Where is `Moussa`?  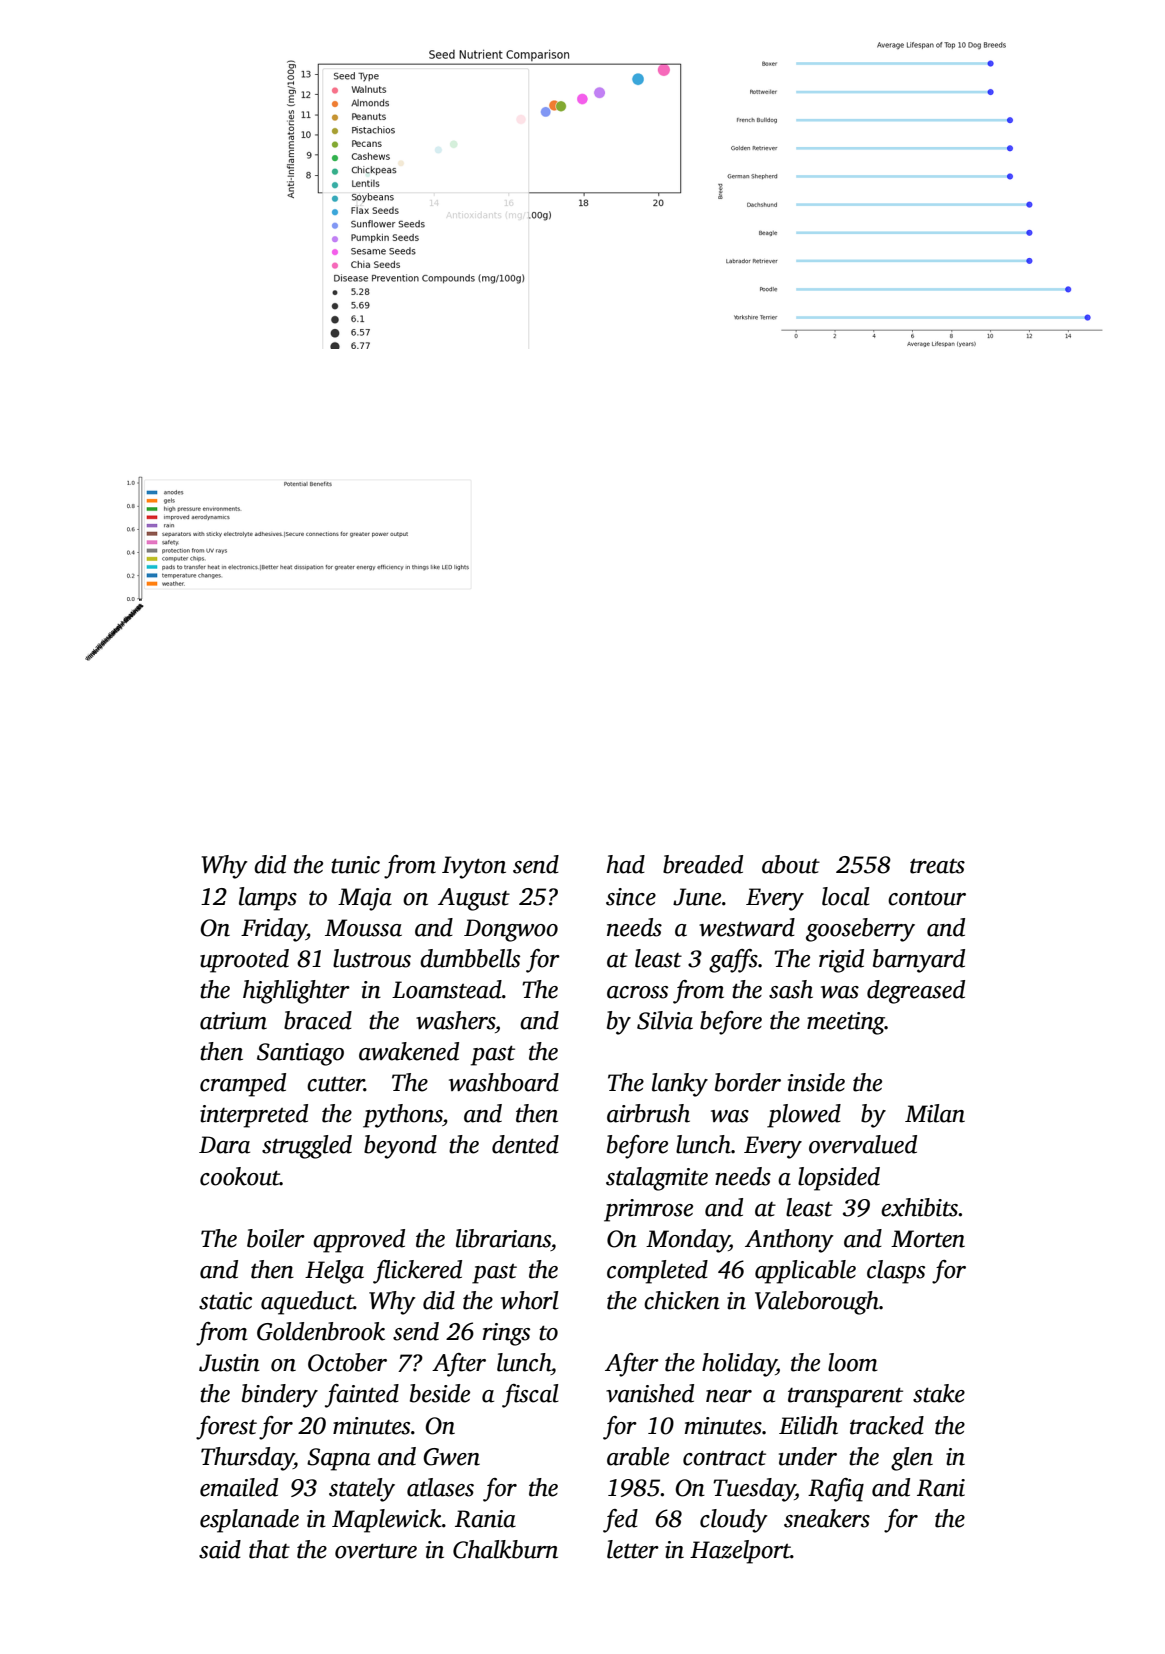
Moussa is located at coordinates (363, 928).
